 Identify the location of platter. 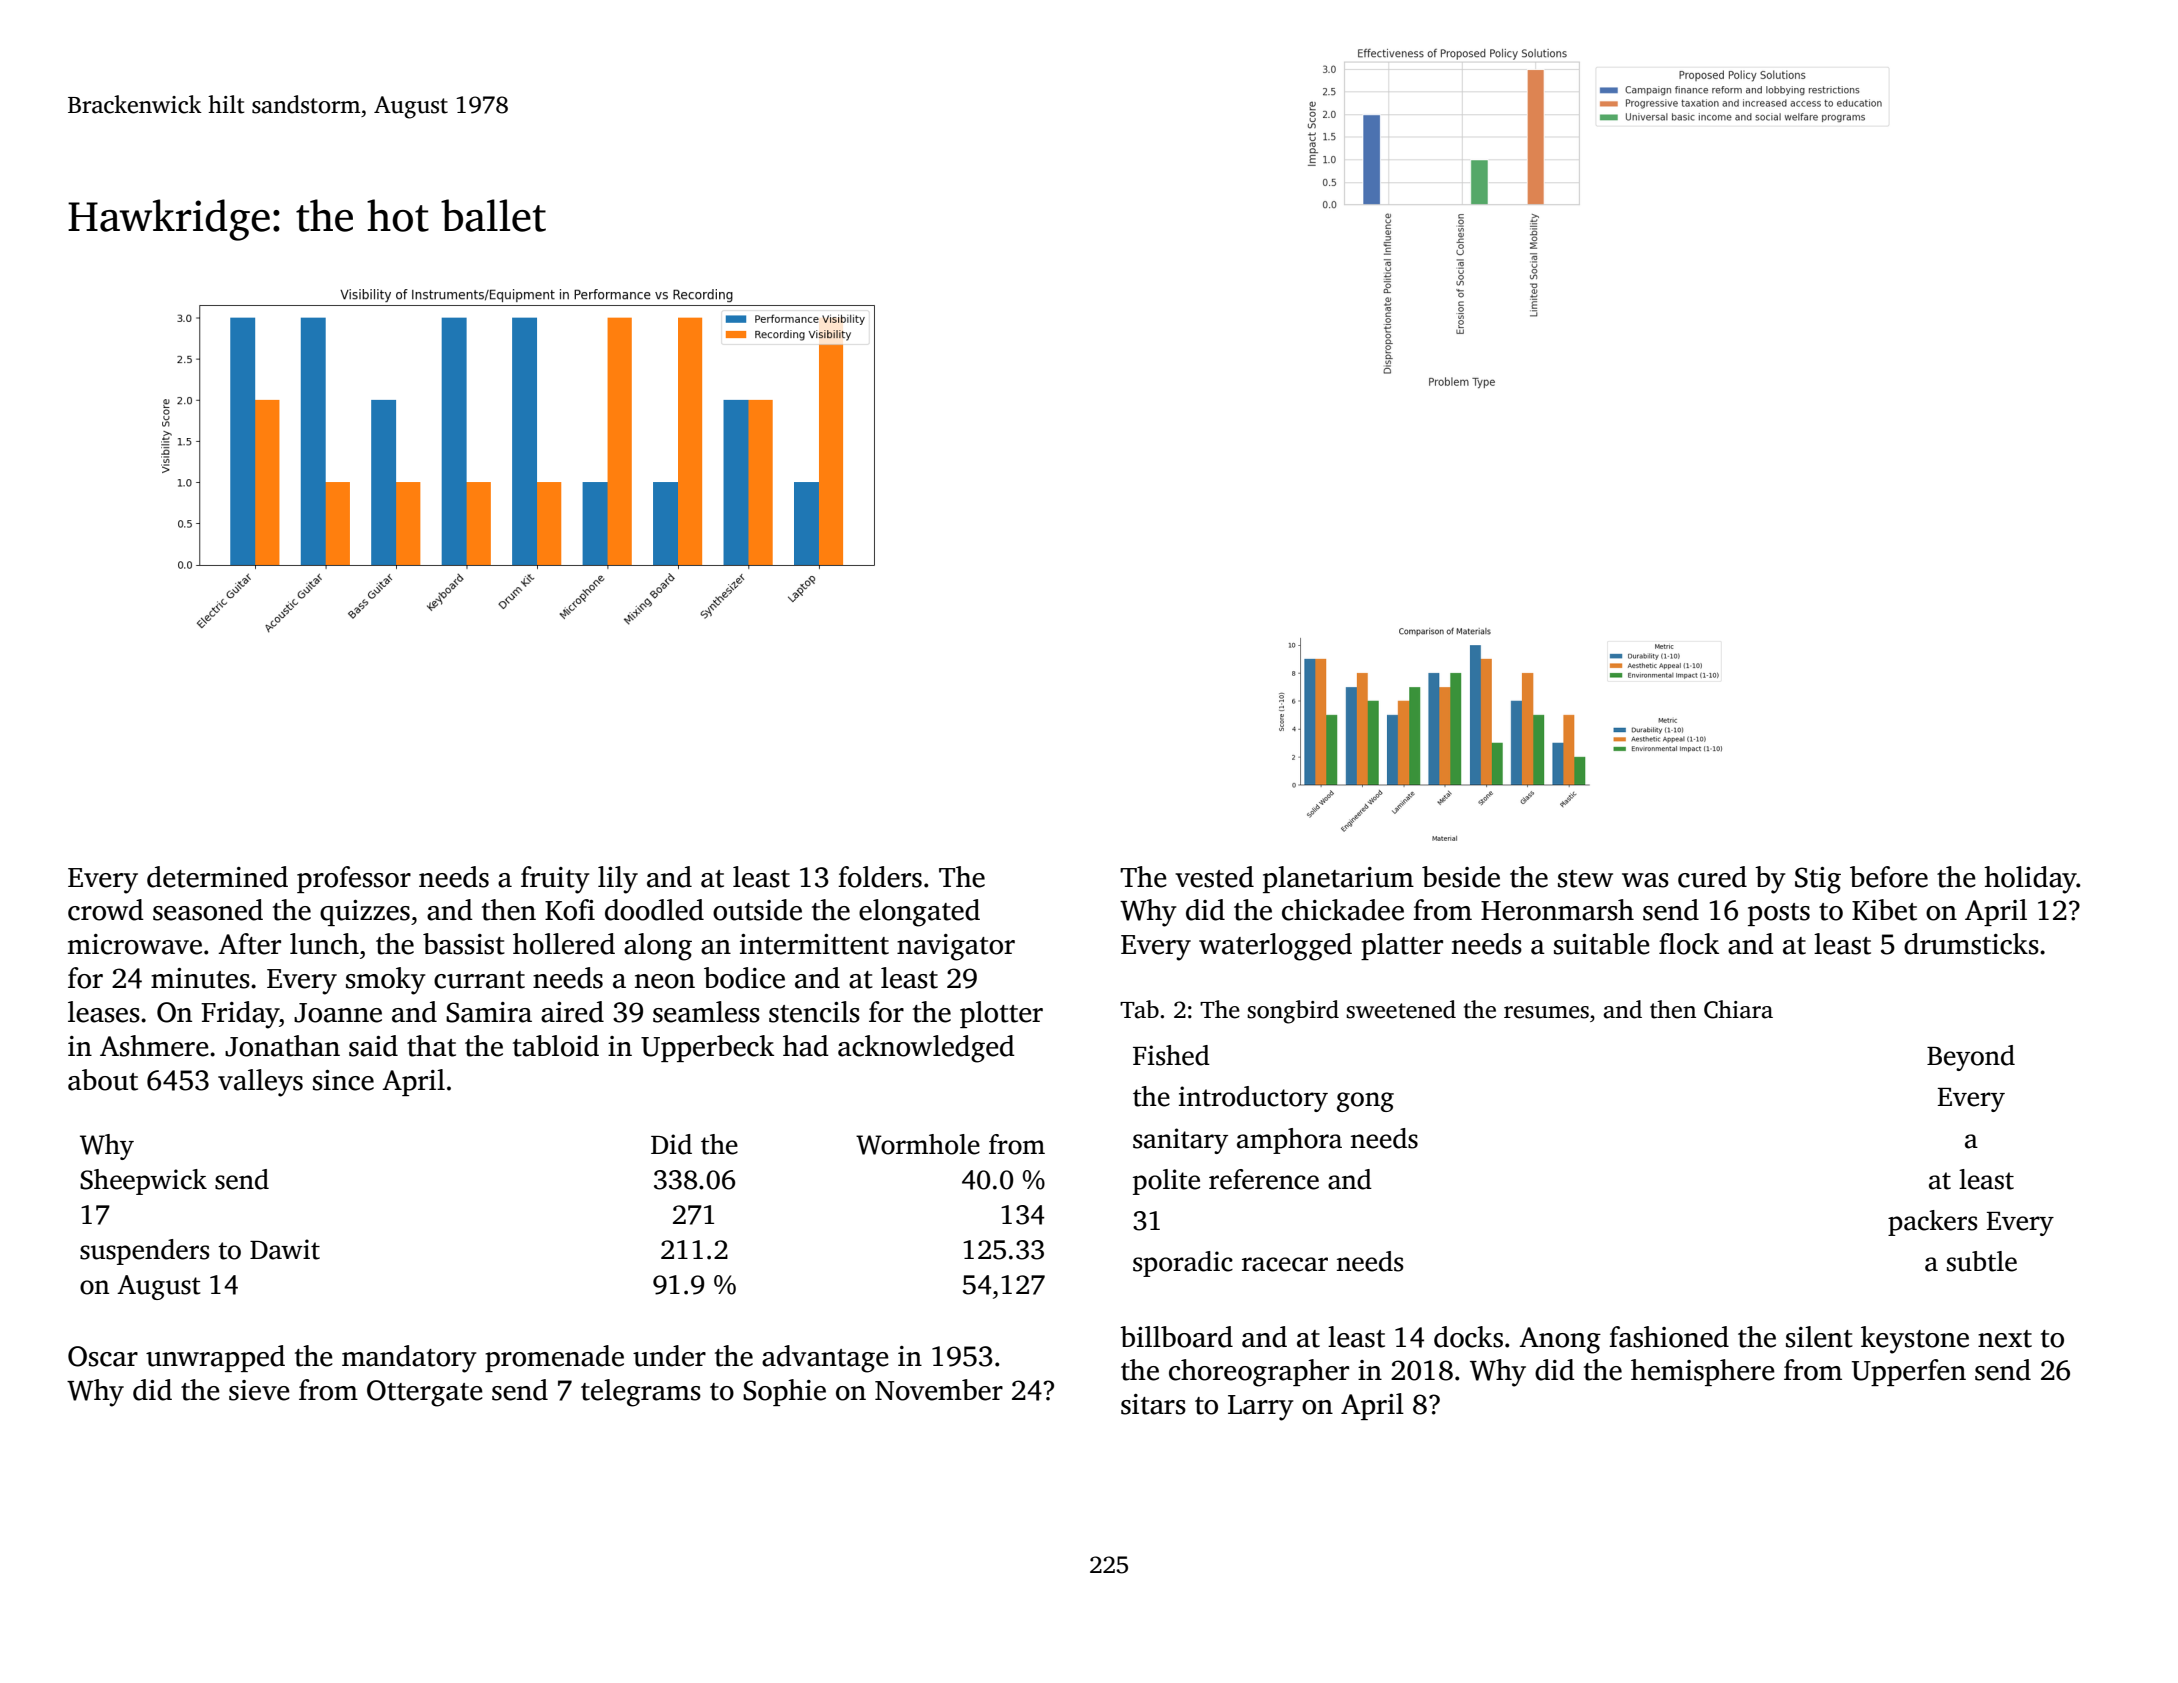
(1402, 946).
